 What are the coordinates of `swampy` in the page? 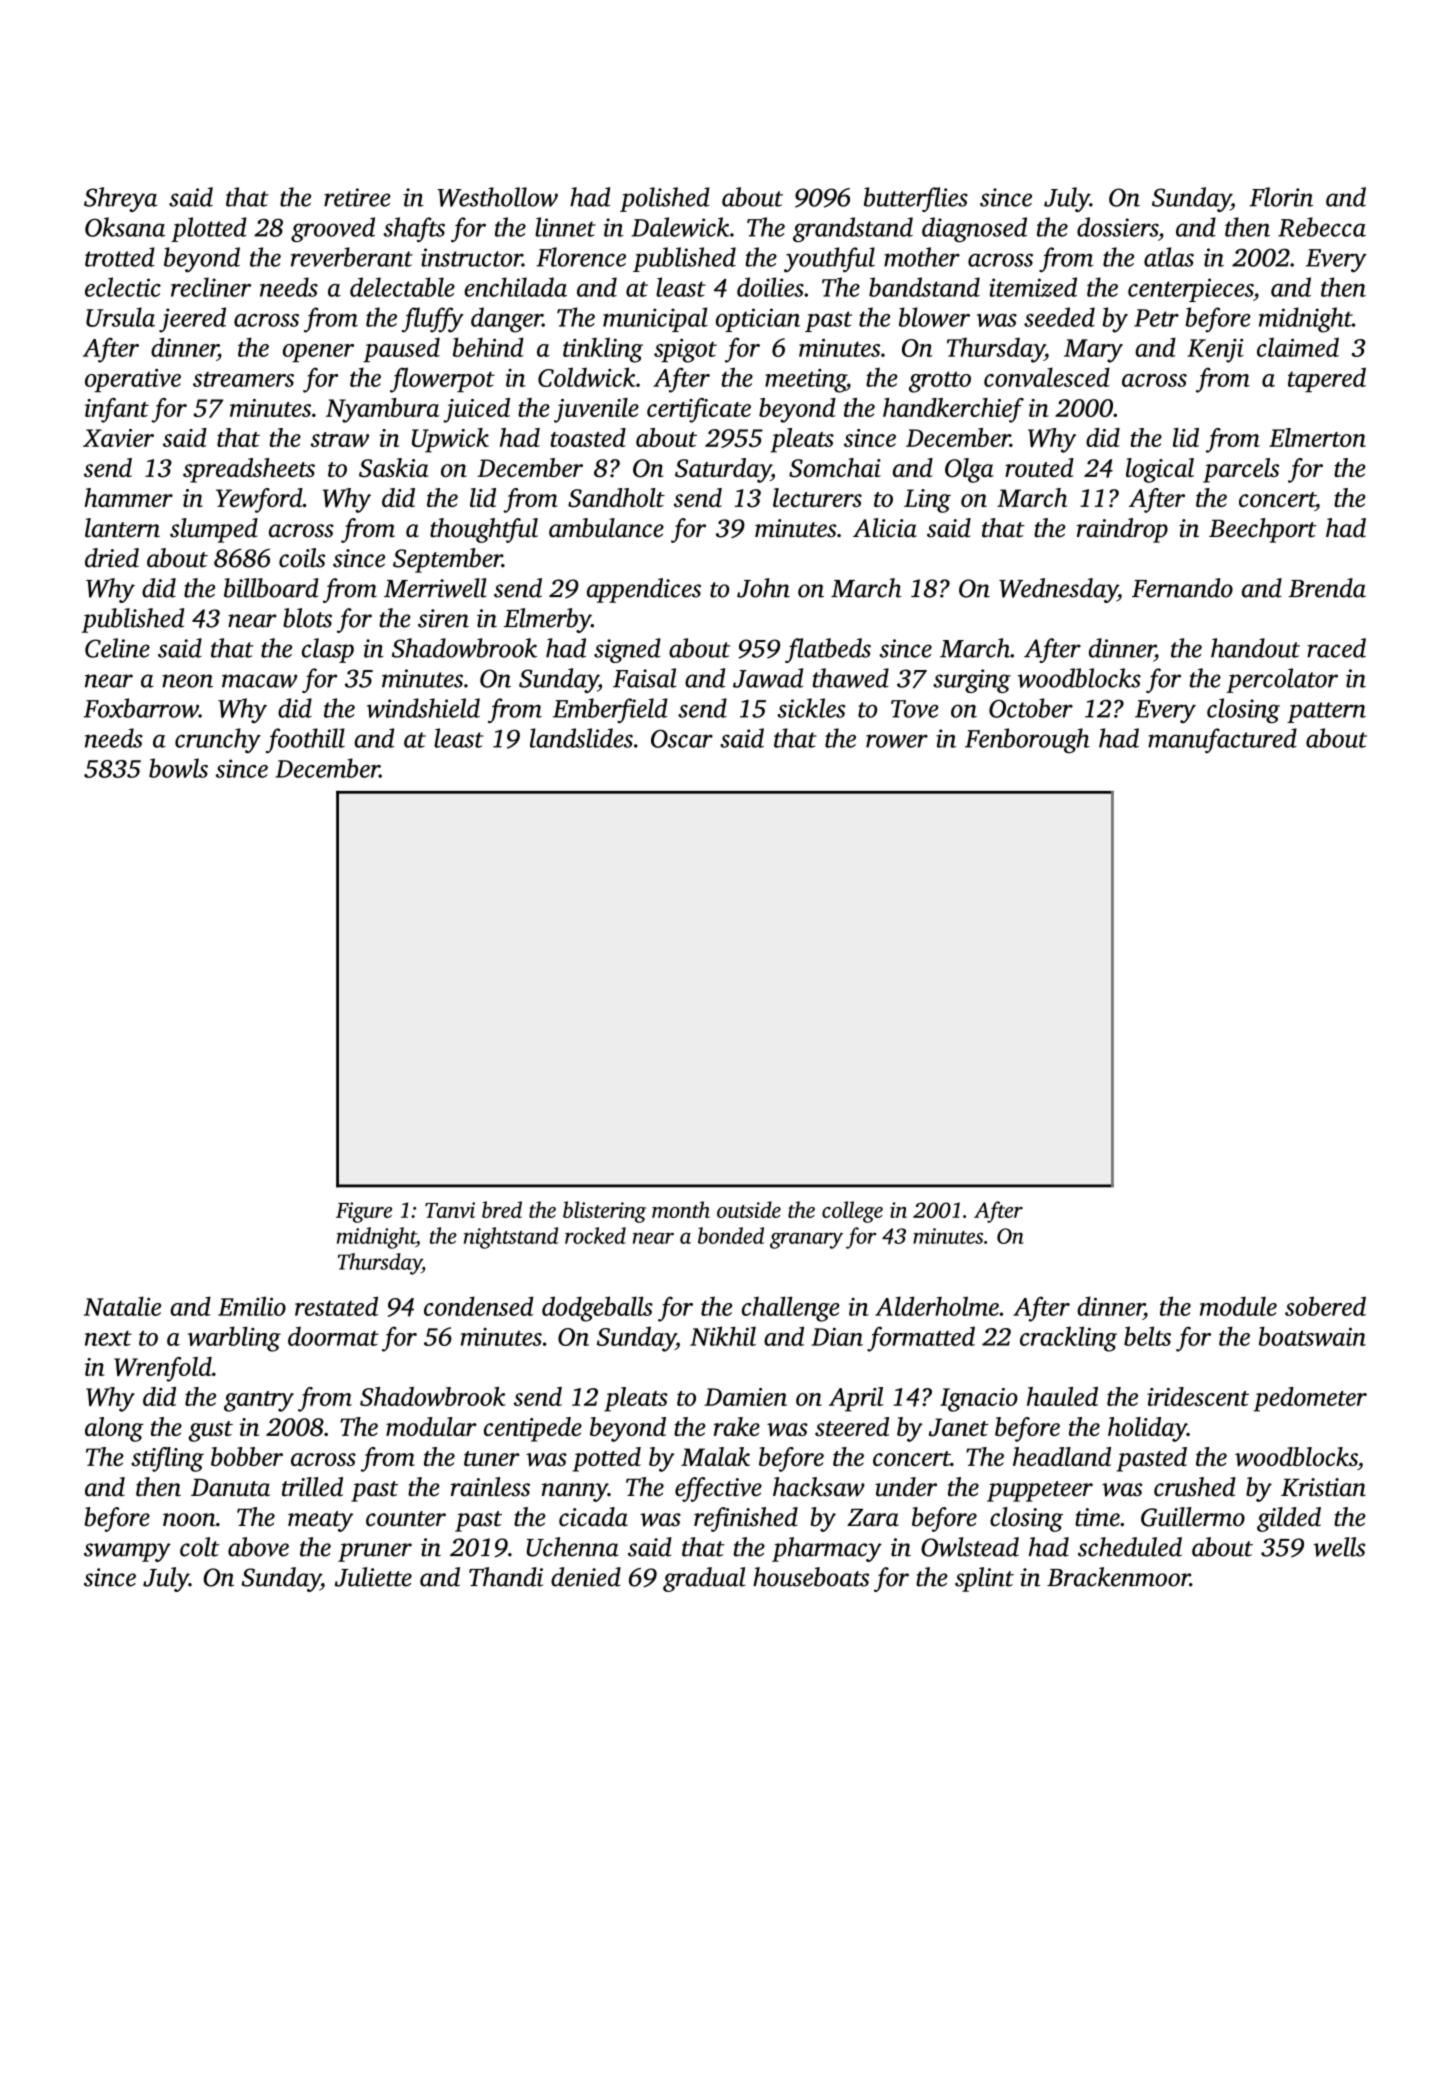 It's located at (127, 1552).
